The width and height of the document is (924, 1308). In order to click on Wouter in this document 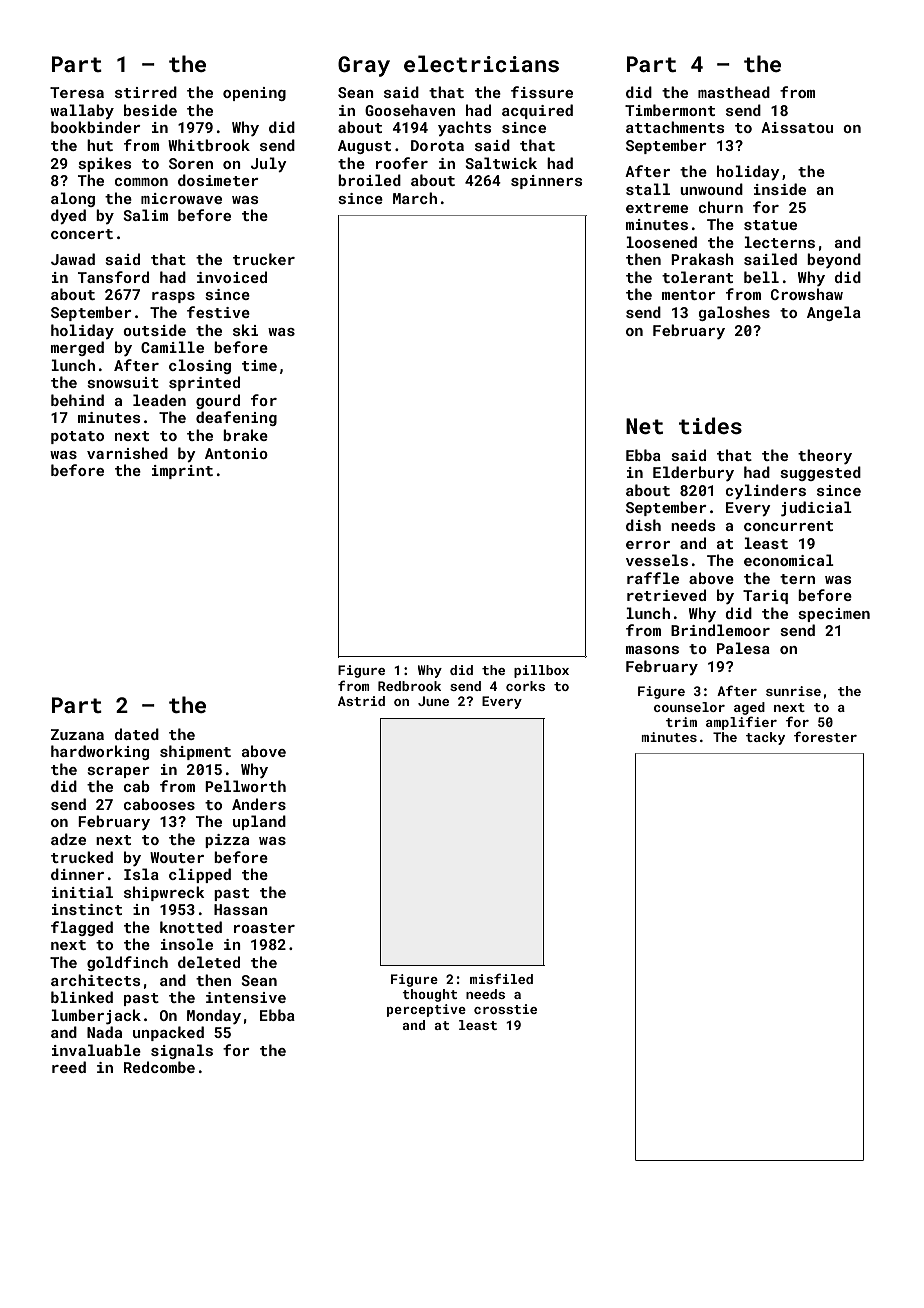, I will do `click(177, 857)`.
